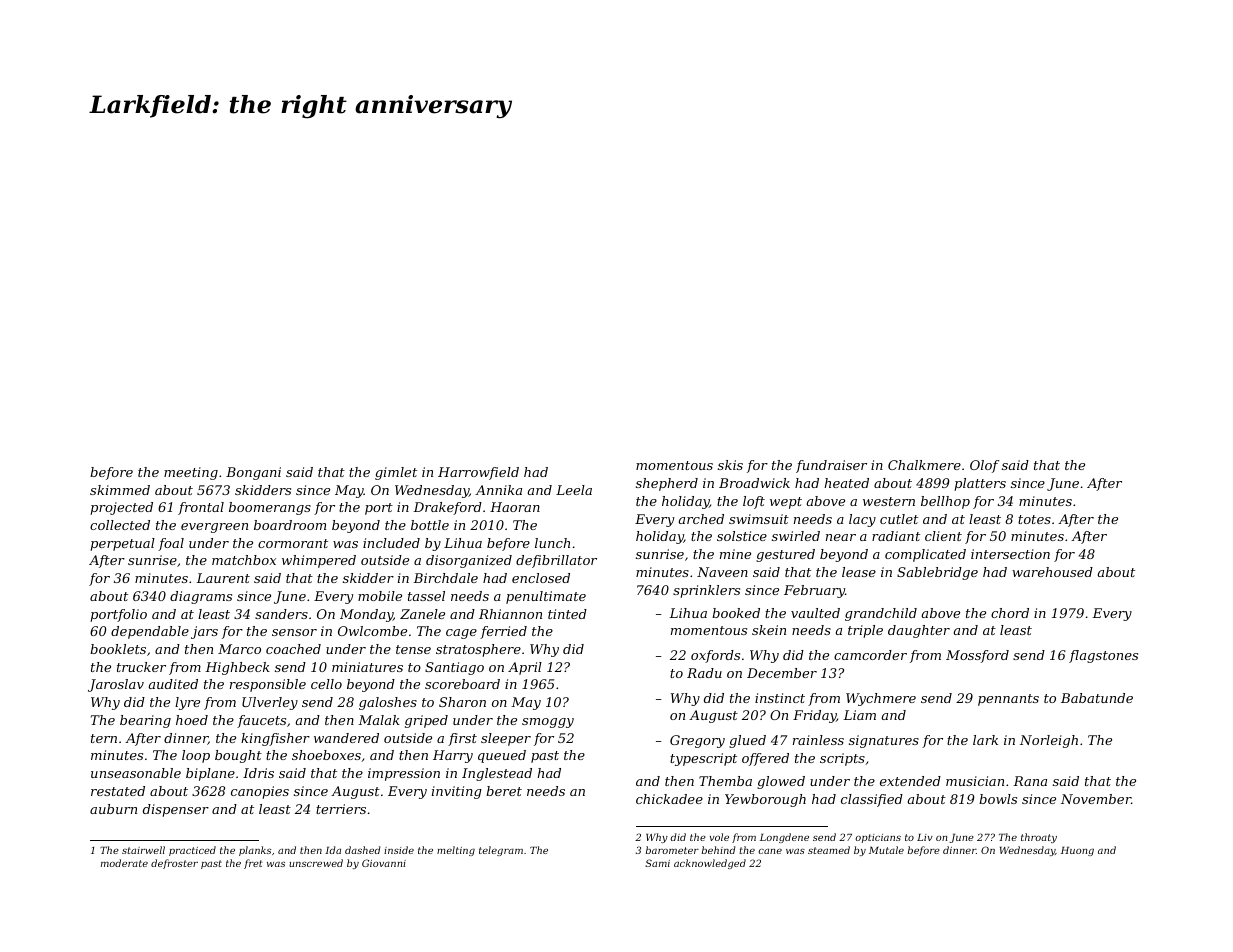 Image resolution: width=1233 pixels, height=952 pixels. I want to click on meeting, so click(191, 473).
